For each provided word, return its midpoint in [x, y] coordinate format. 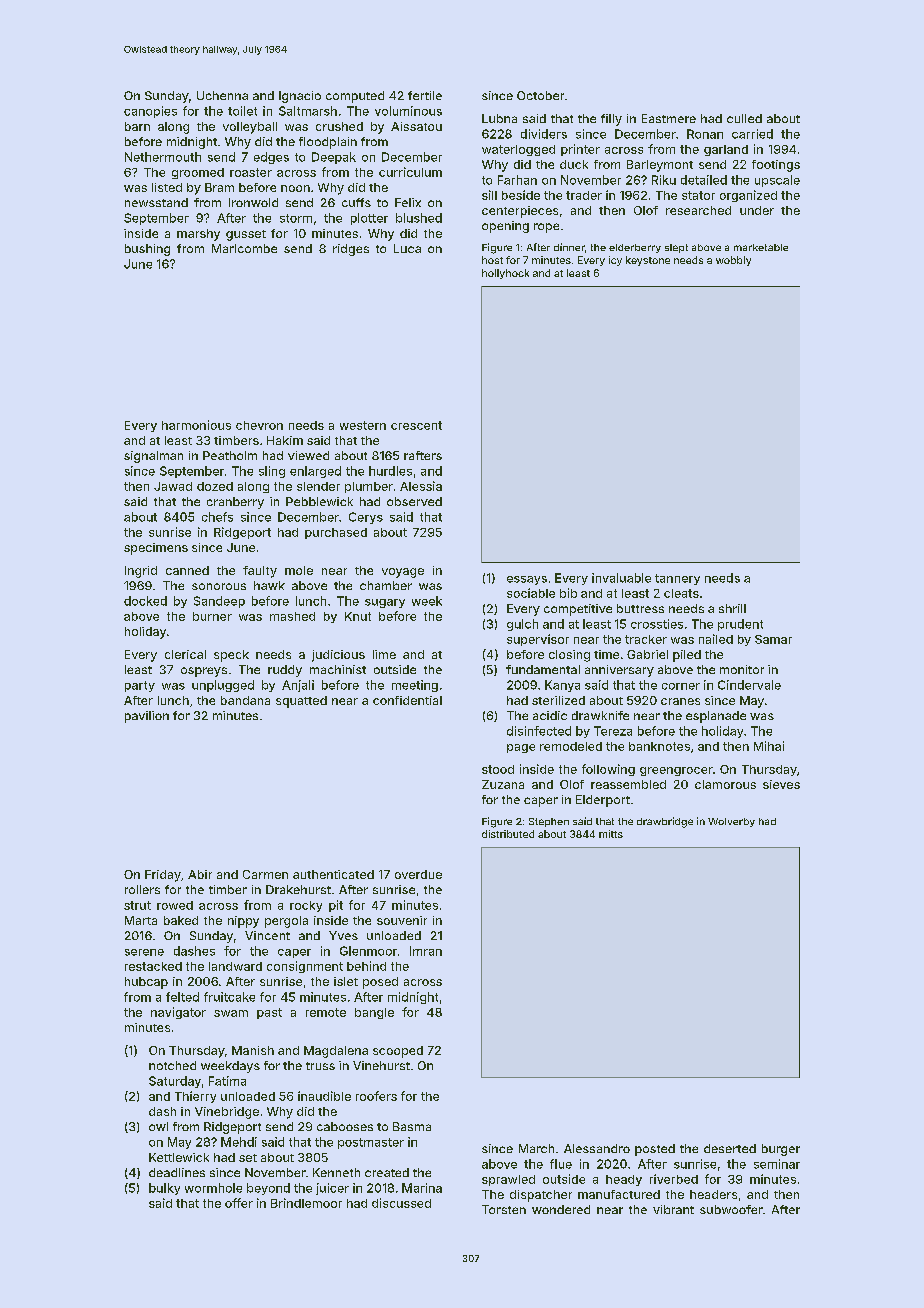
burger [781, 1150]
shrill [732, 608]
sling [272, 472]
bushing [147, 250]
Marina [422, 1188]
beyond [268, 1189]
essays [527, 580]
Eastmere [669, 118]
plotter [369, 219]
